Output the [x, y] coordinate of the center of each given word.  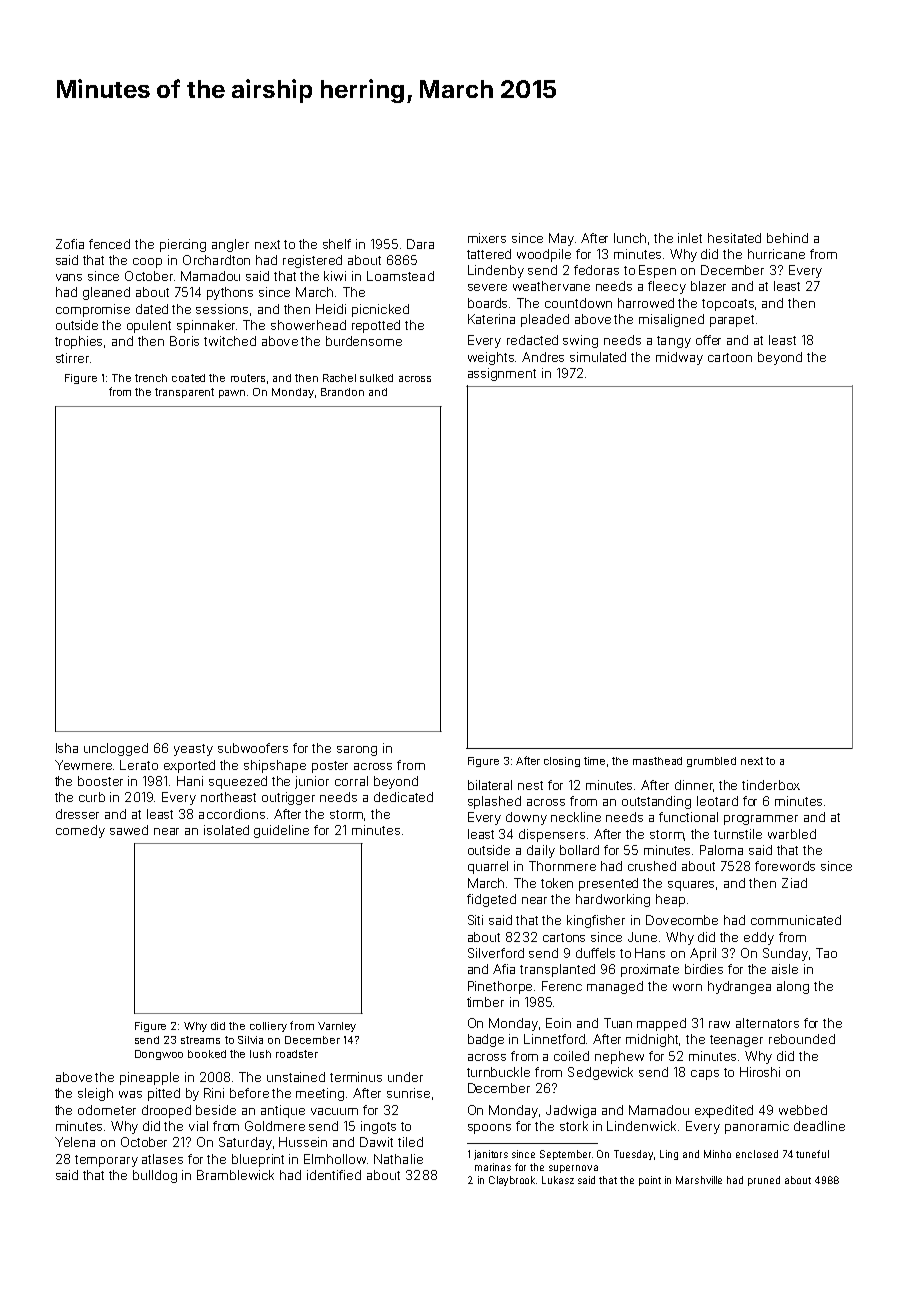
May [561, 239]
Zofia [70, 244]
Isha [67, 748]
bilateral [490, 785]
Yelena [75, 1142]
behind [787, 238]
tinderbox [771, 785]
